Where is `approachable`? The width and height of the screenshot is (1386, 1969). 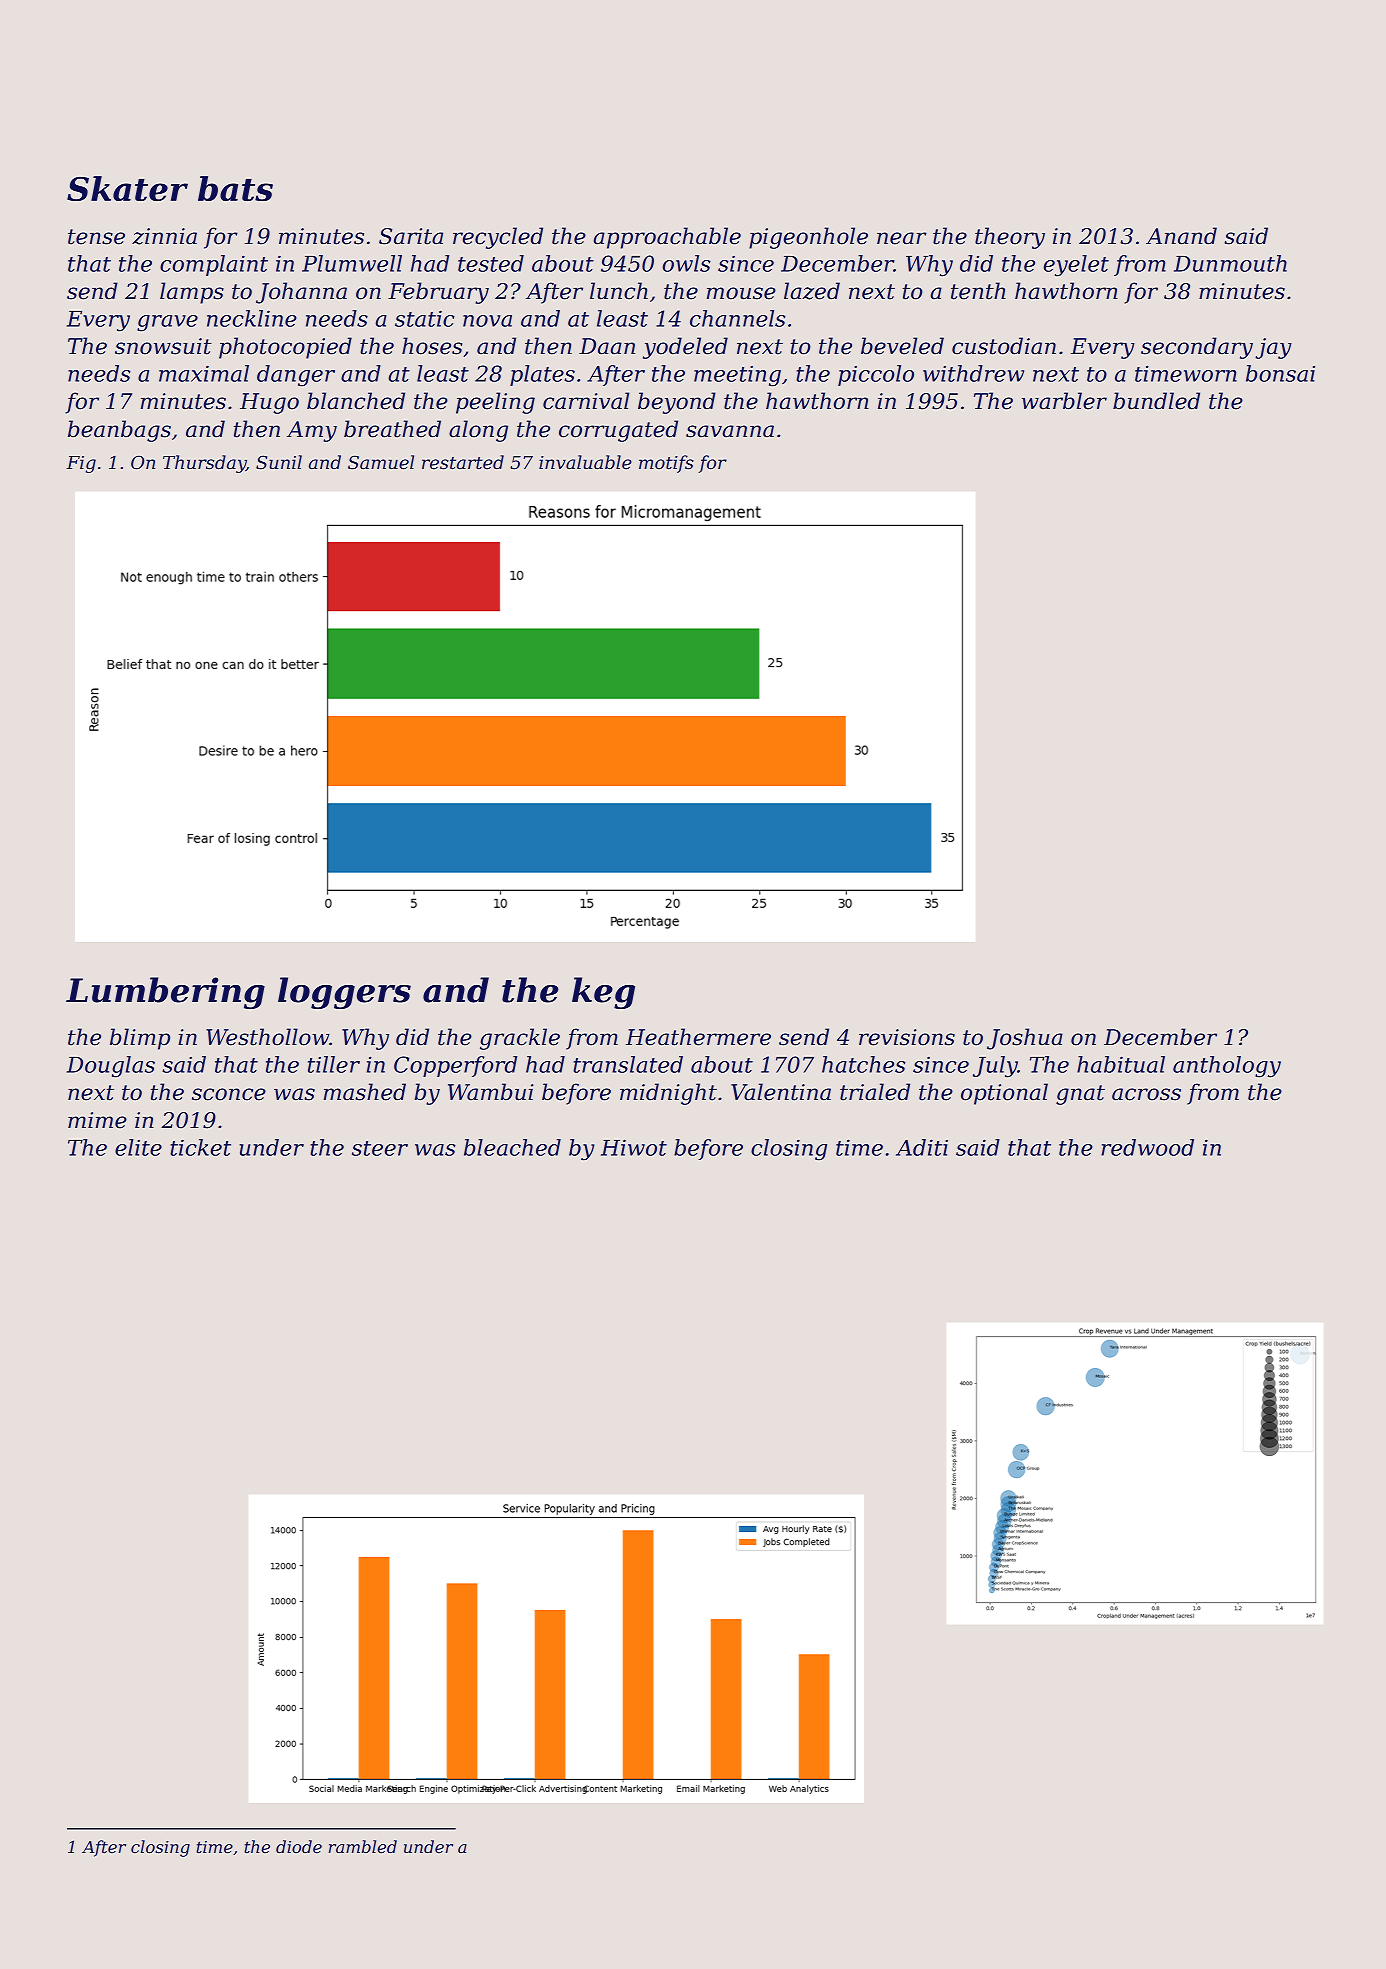 approachable is located at coordinates (667, 238).
